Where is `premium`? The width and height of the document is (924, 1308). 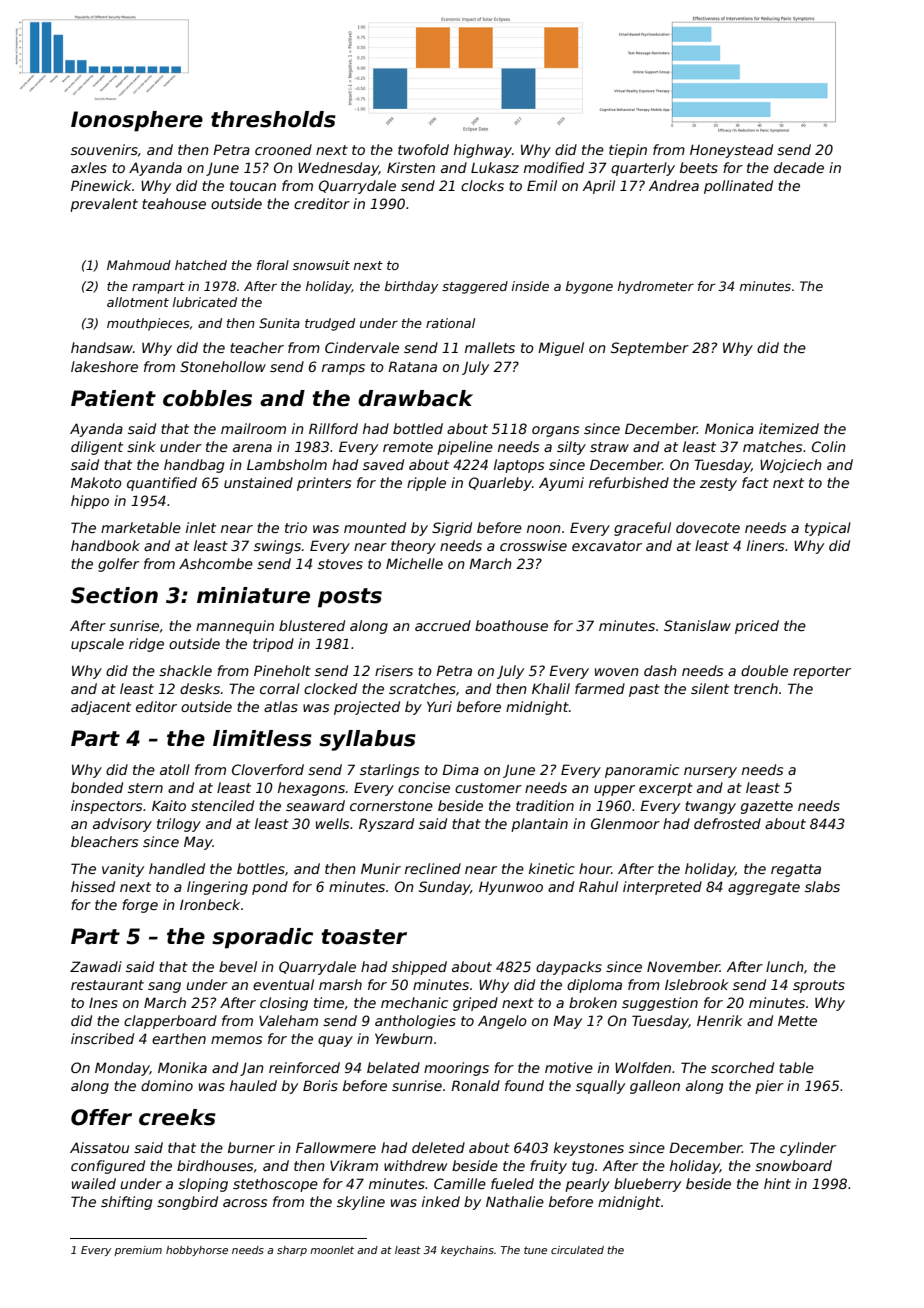
premium is located at coordinates (138, 1251).
